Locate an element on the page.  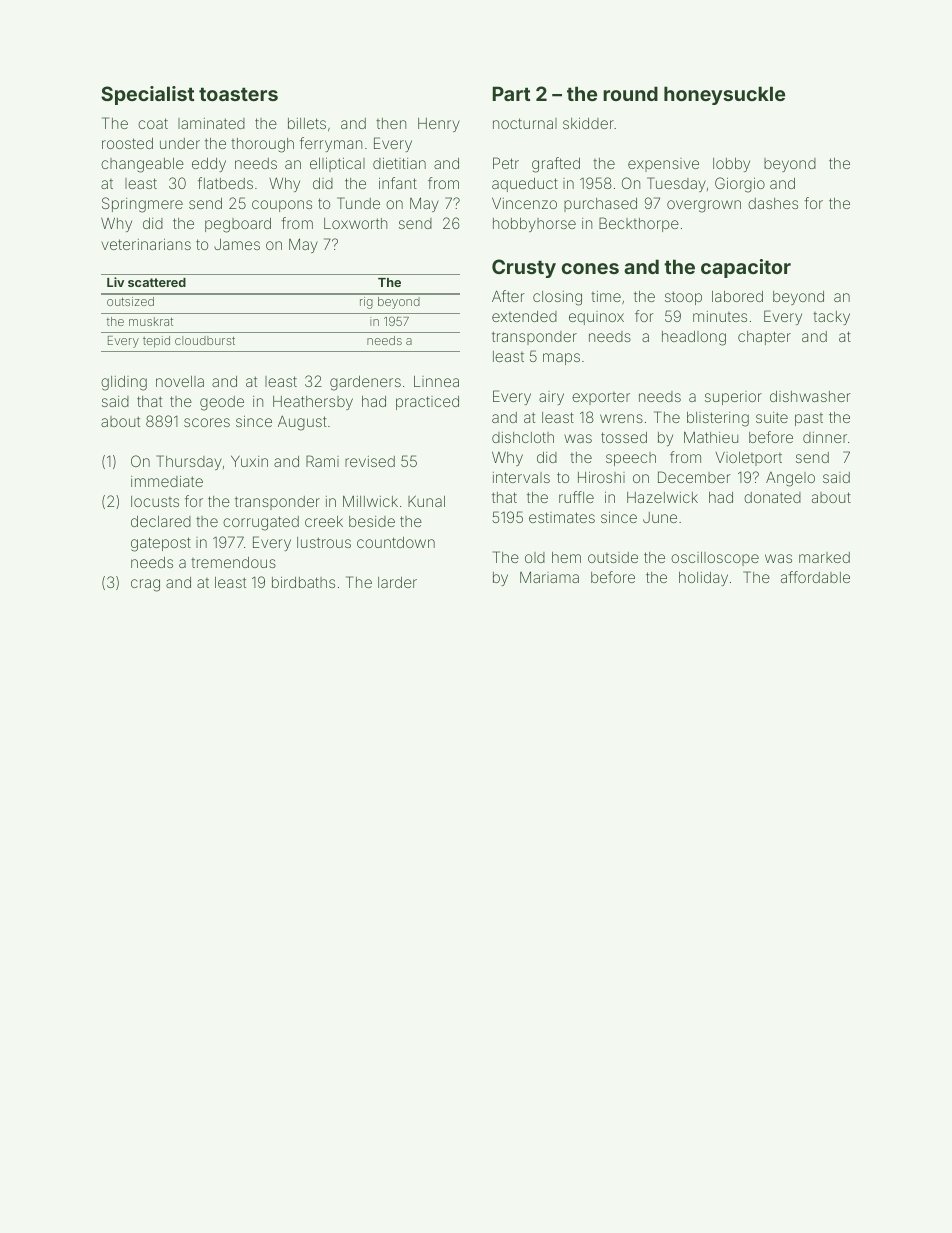
marked is located at coordinates (824, 557).
